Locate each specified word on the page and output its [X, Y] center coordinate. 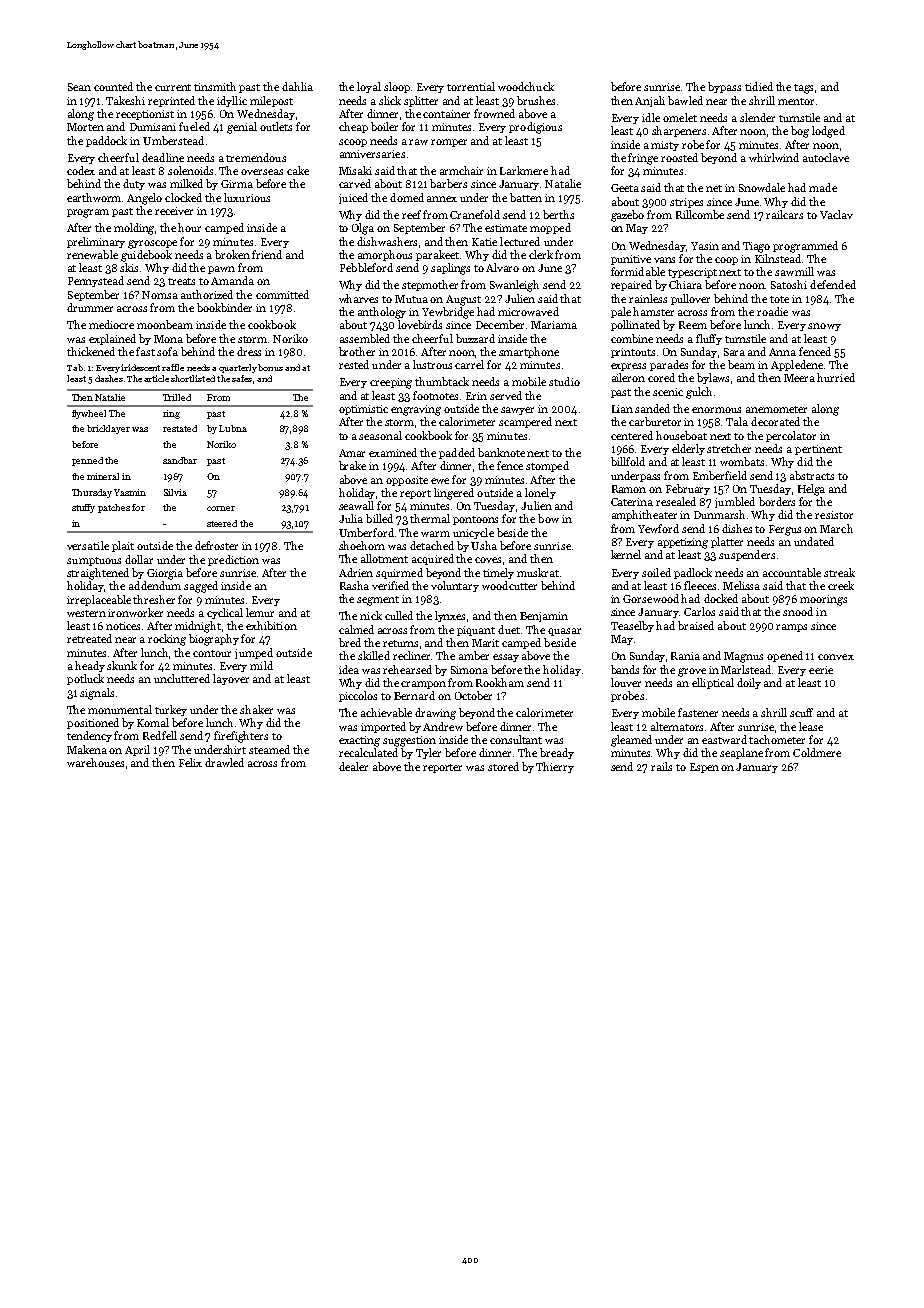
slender [757, 117]
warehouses [95, 762]
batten [526, 197]
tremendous [256, 157]
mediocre [111, 324]
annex [442, 199]
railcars [784, 214]
